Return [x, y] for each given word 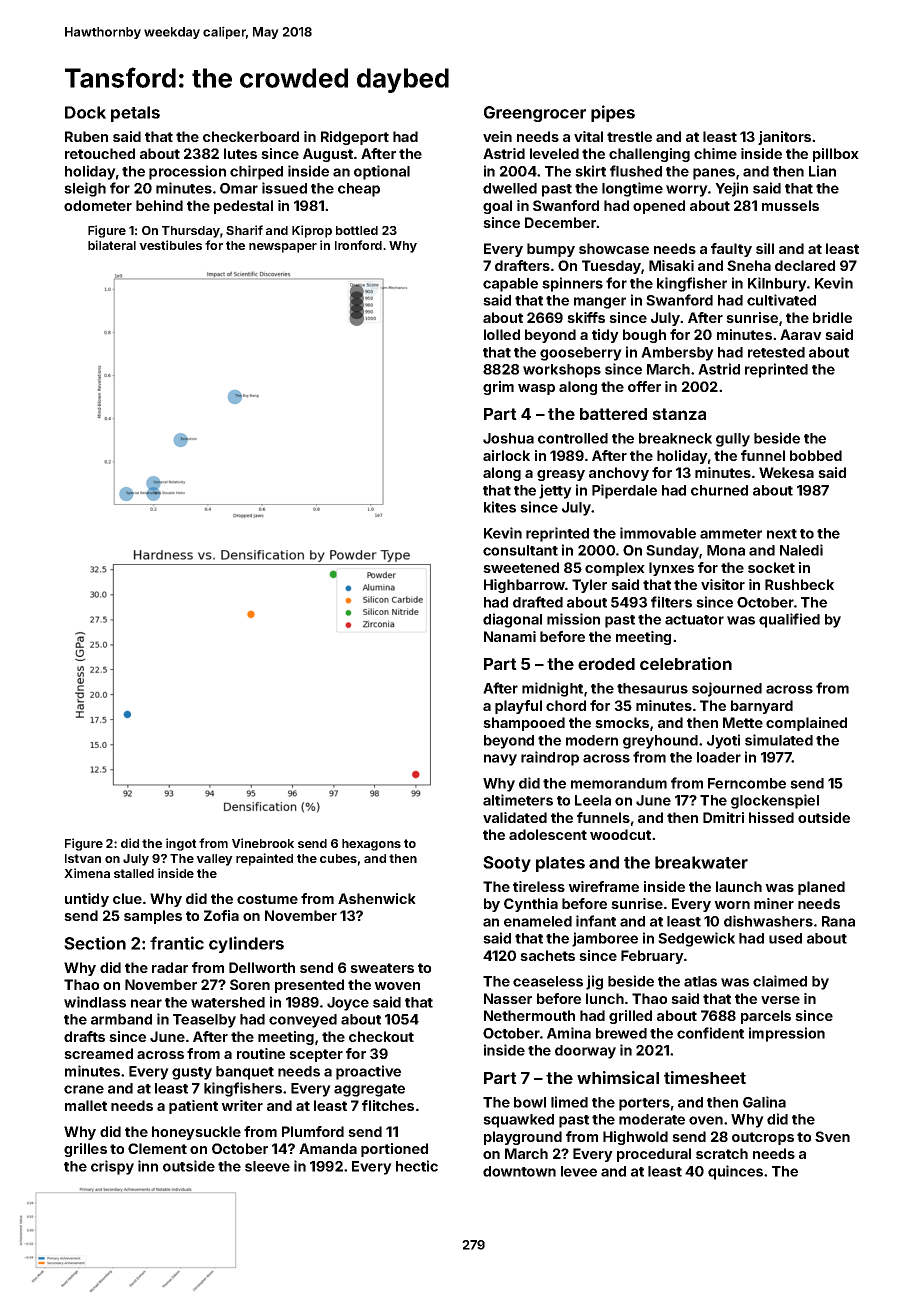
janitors [784, 138]
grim [498, 388]
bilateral [112, 245]
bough [644, 336]
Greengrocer [535, 114]
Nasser [508, 998]
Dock [85, 112]
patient [193, 1107]
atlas [700, 981]
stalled [134, 873]
